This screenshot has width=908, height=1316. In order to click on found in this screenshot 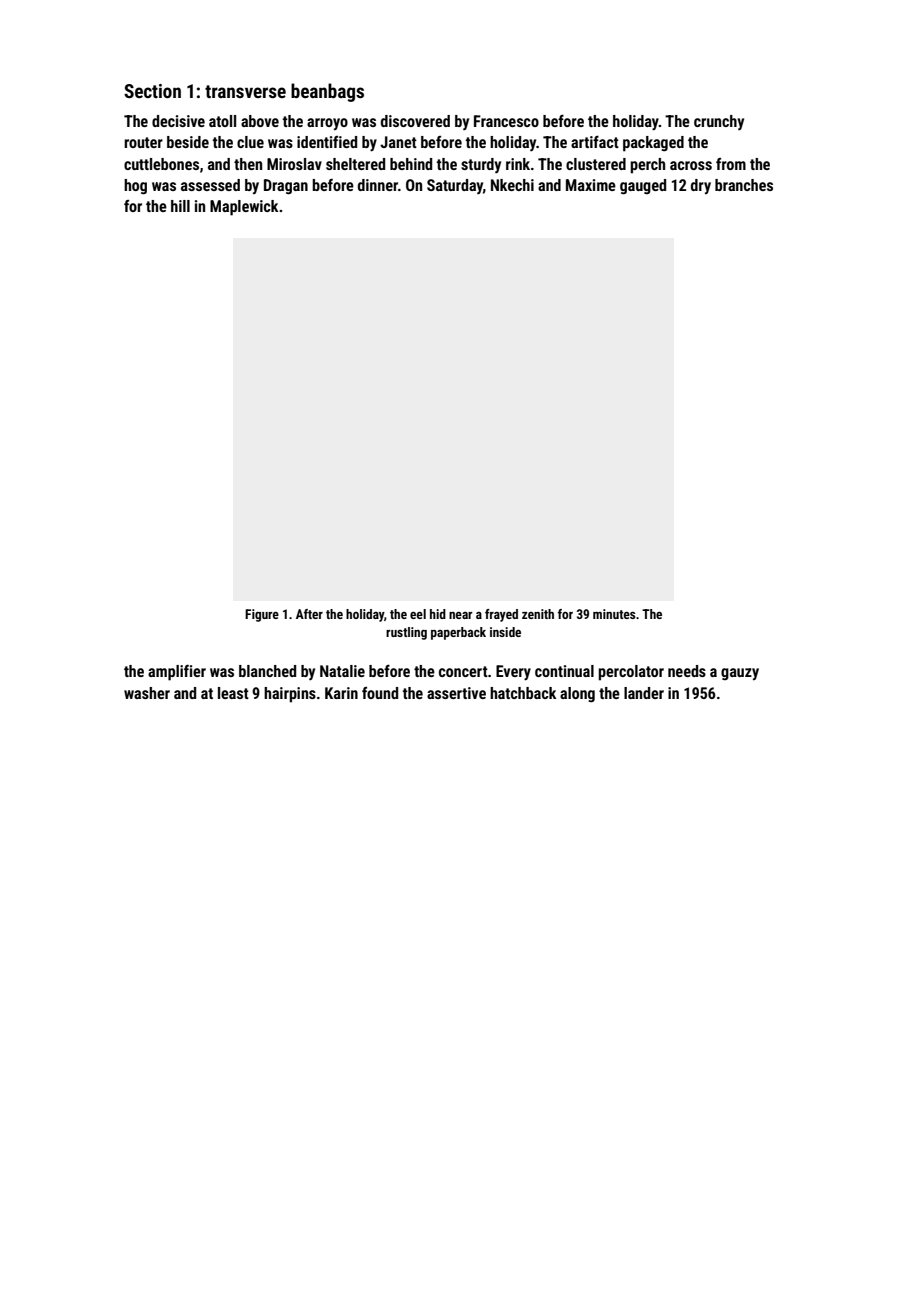, I will do `click(380, 693)`.
